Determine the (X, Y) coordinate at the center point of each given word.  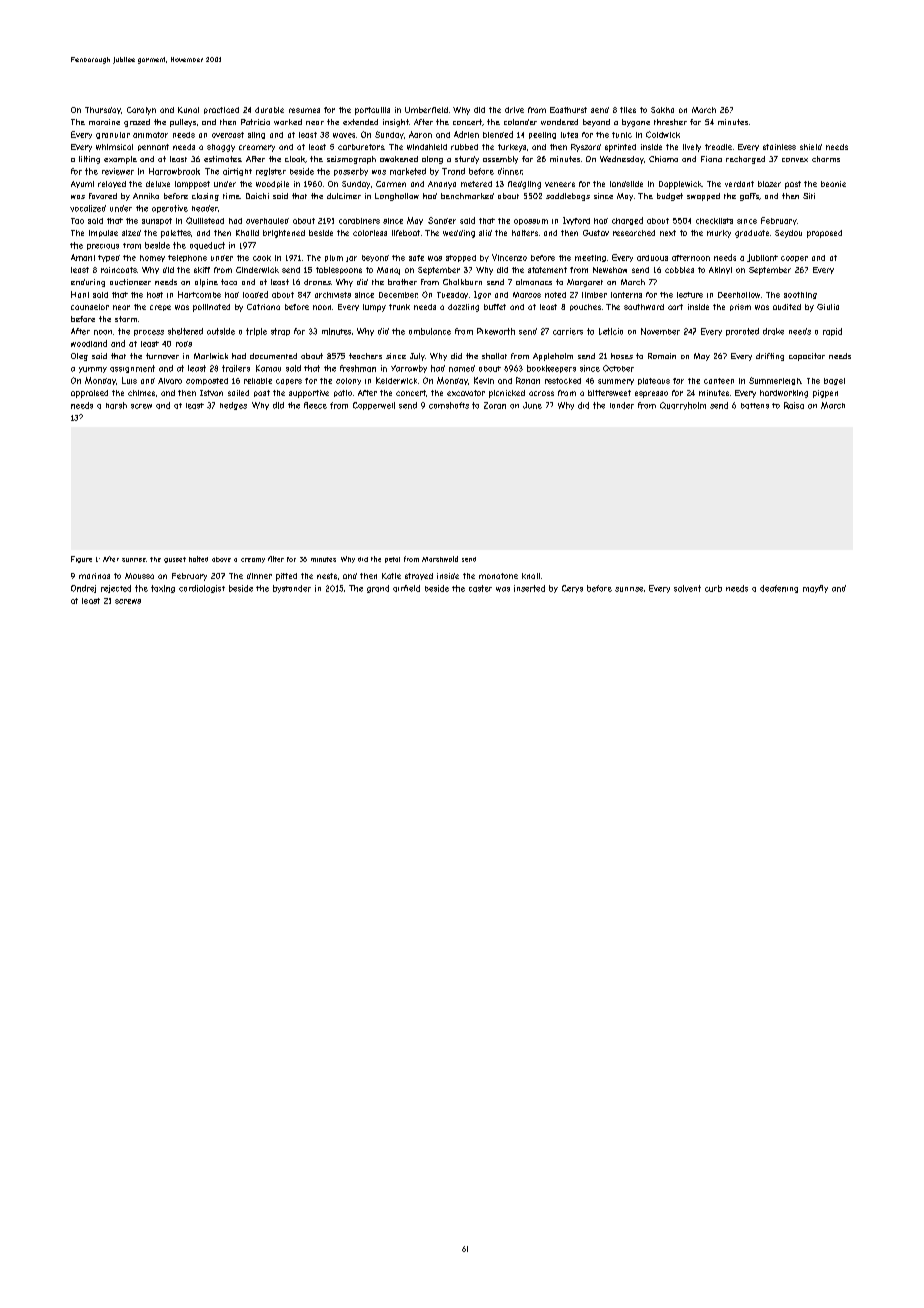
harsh (116, 405)
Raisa (794, 405)
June (532, 405)
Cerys (572, 589)
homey (152, 258)
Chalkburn (462, 282)
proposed (824, 234)
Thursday (103, 110)
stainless (779, 147)
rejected (116, 589)
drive (514, 110)
